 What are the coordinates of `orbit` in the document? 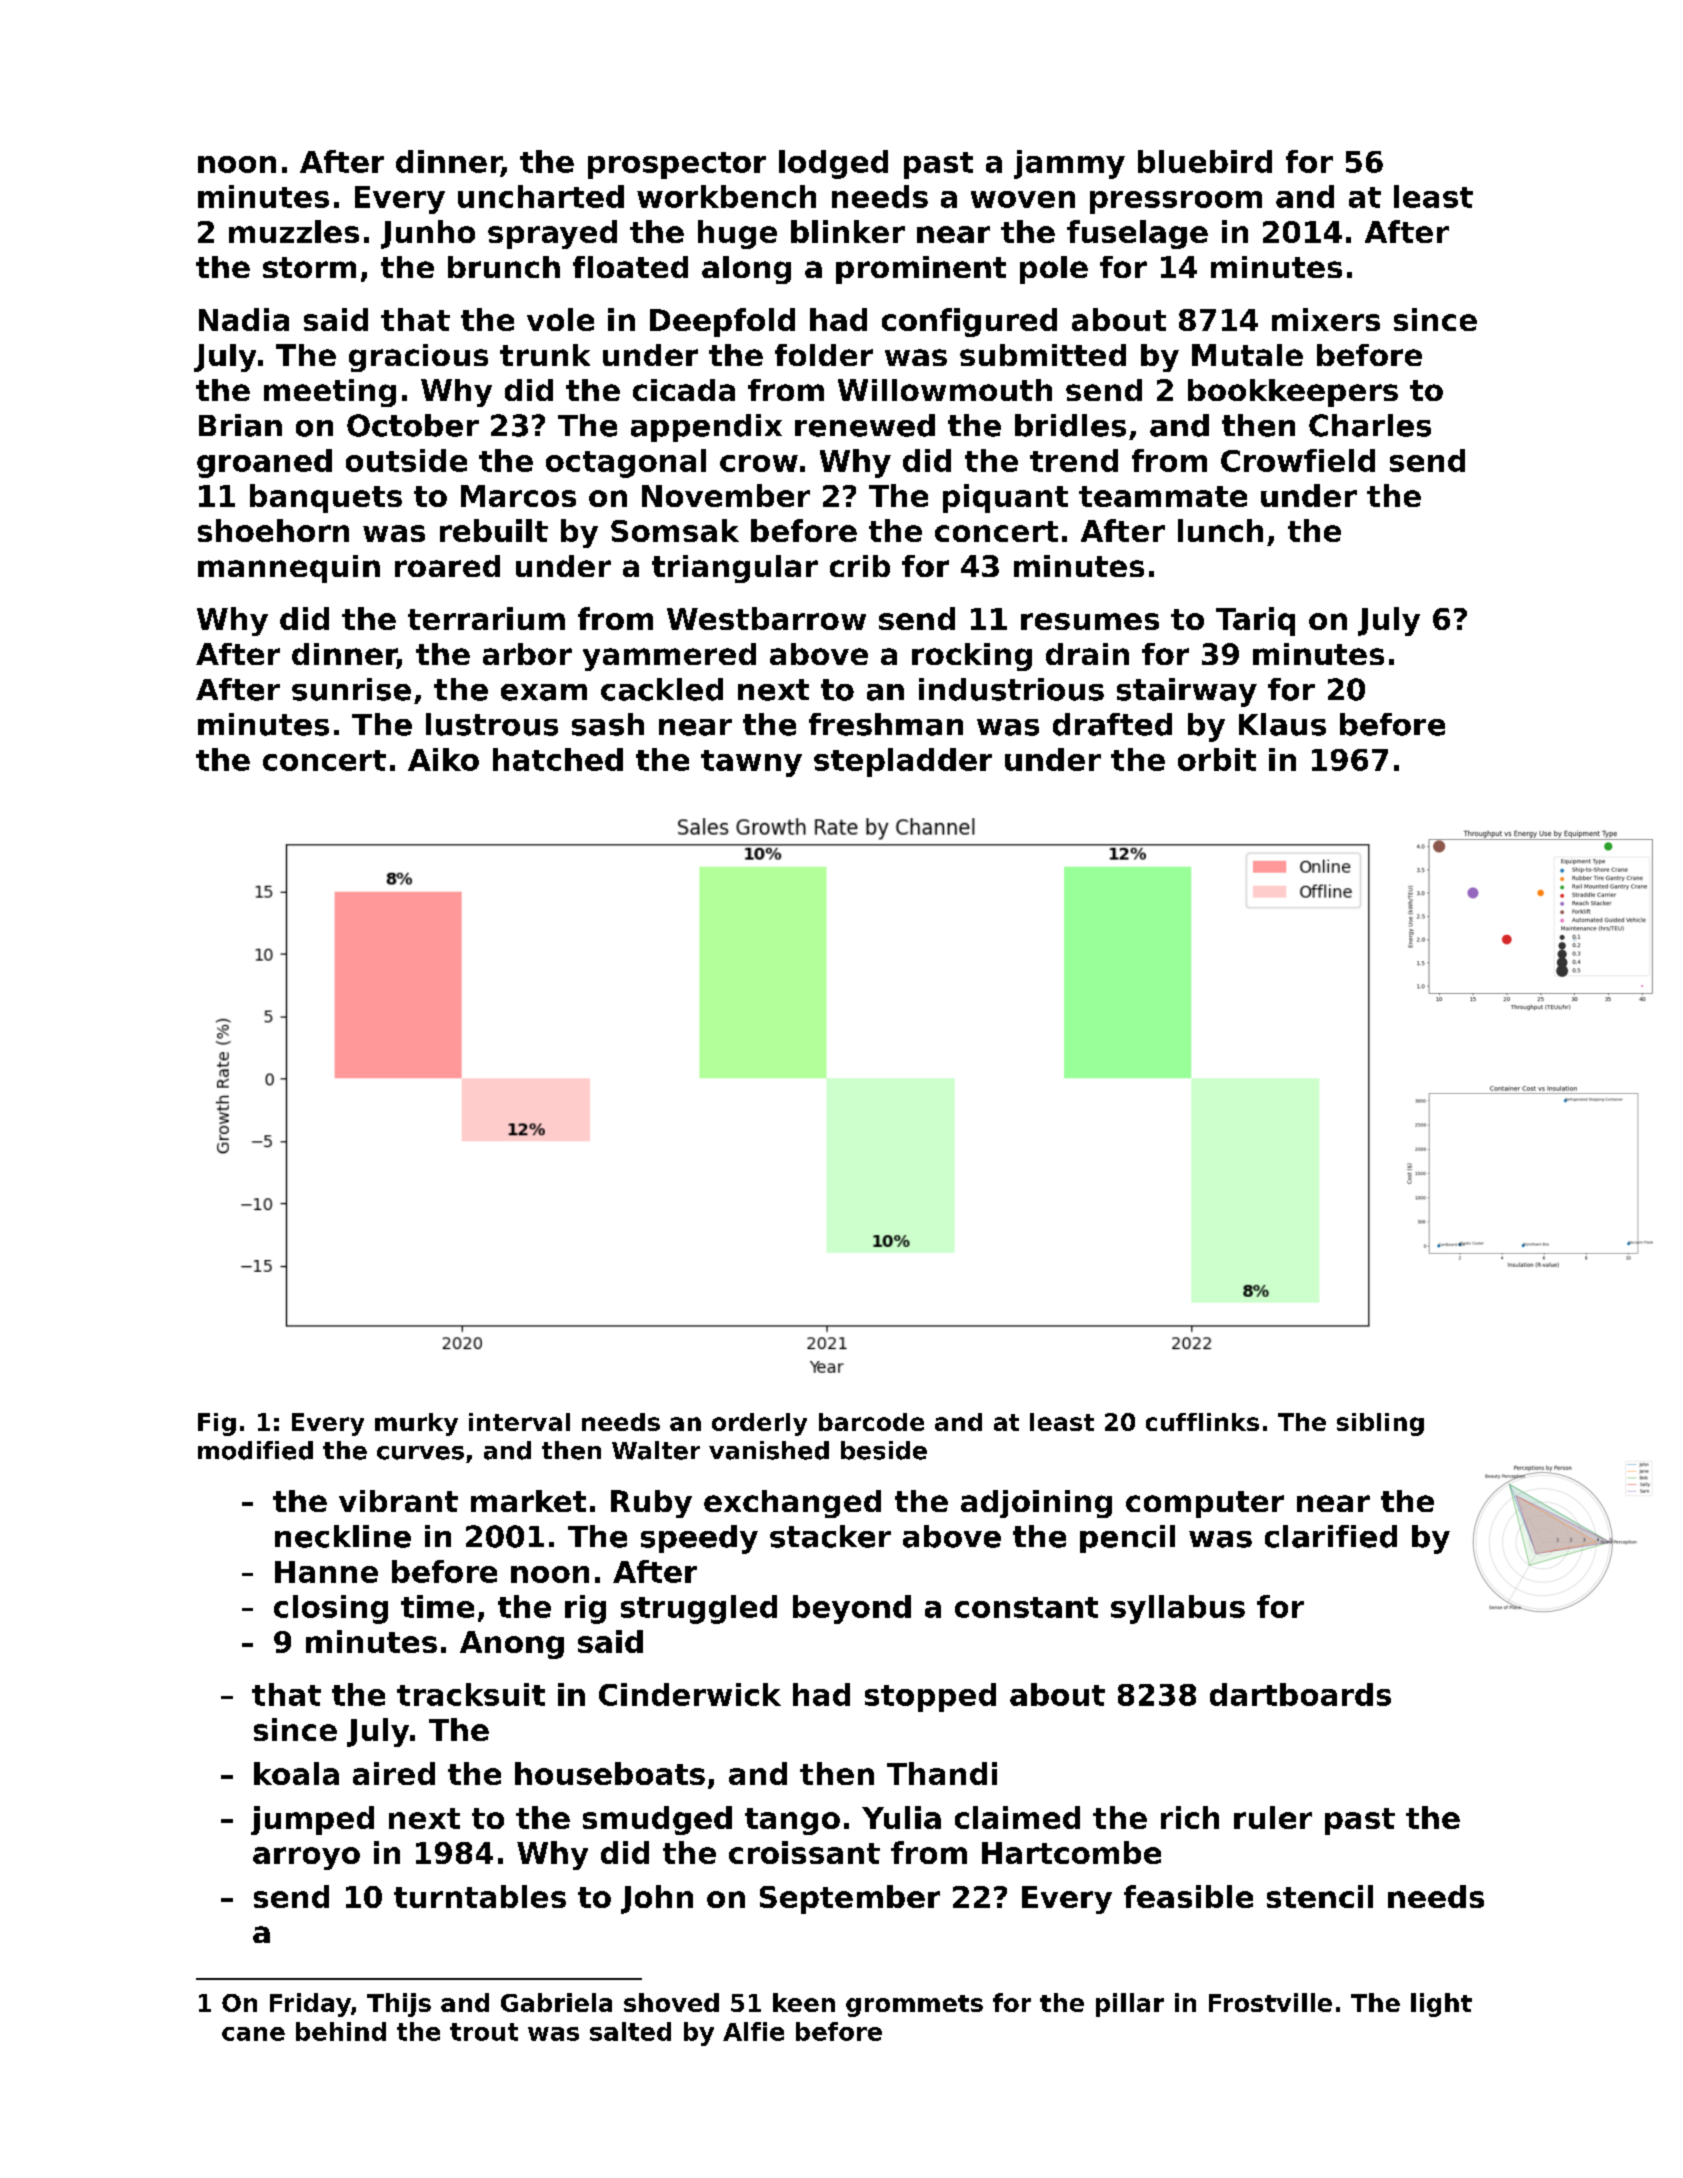 It's located at (1217, 759).
